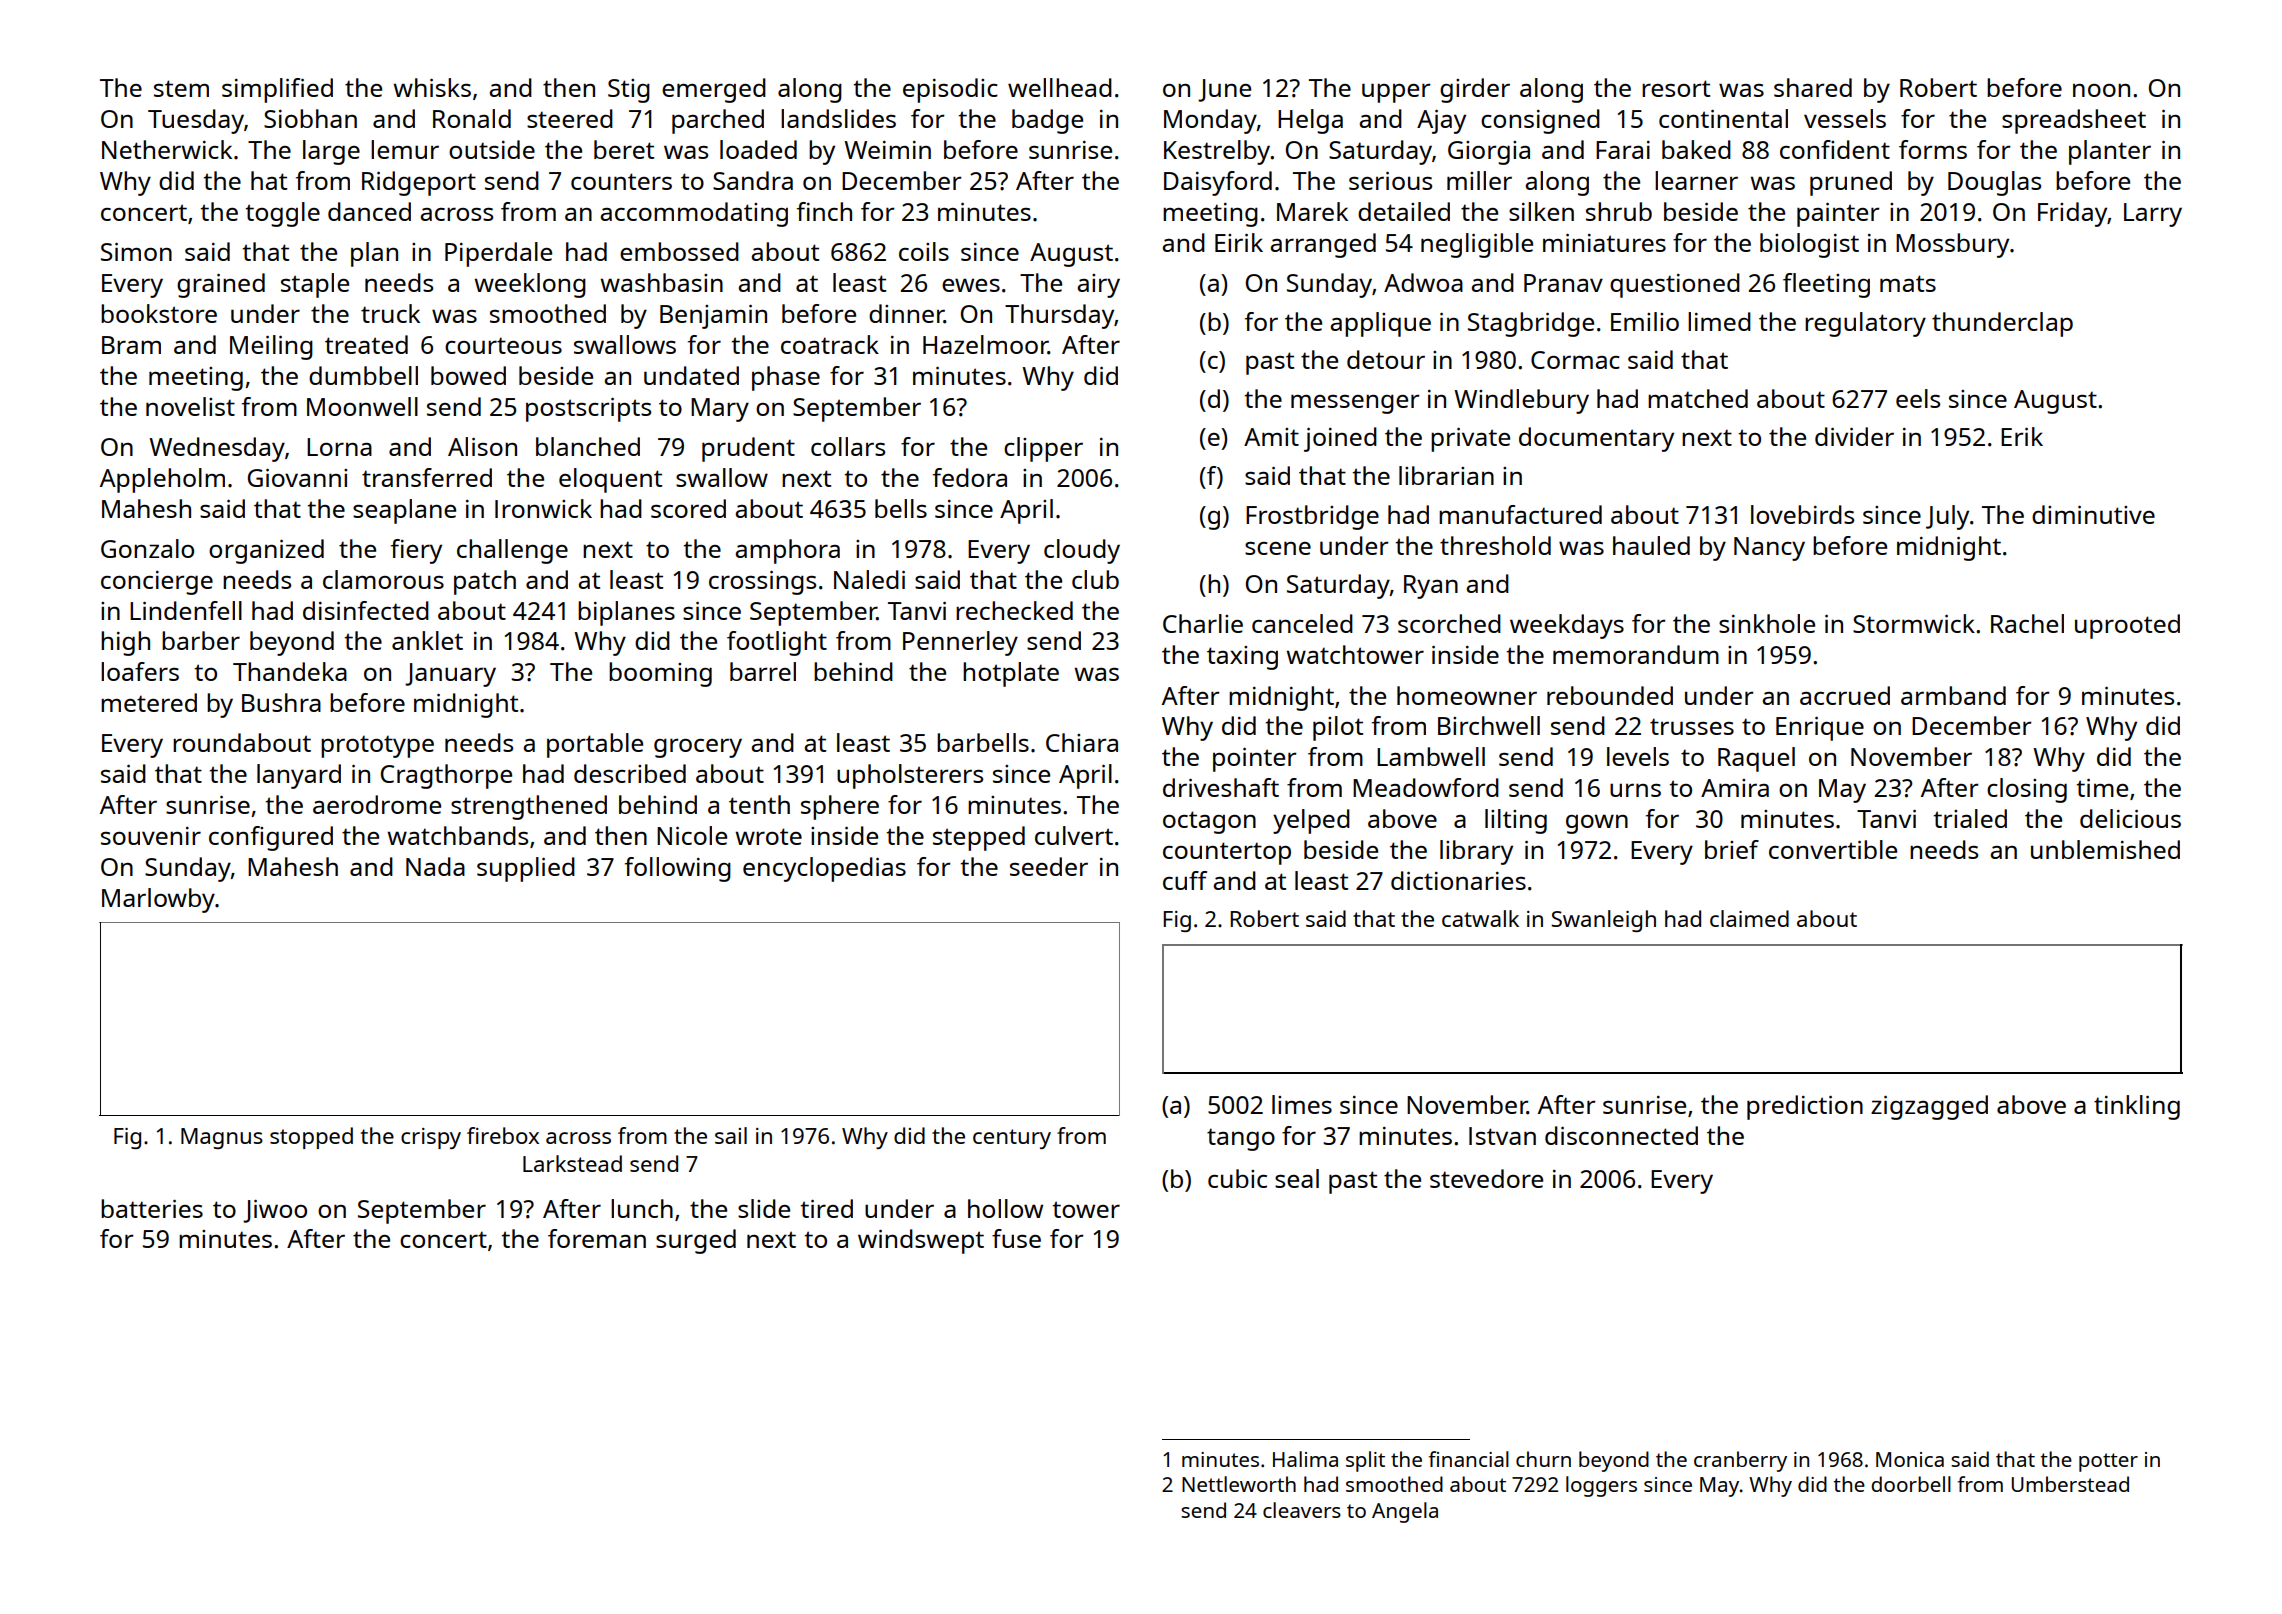 The width and height of the screenshot is (2282, 1614). Describe the element at coordinates (1082, 742) in the screenshot. I see `Chiara` at that location.
